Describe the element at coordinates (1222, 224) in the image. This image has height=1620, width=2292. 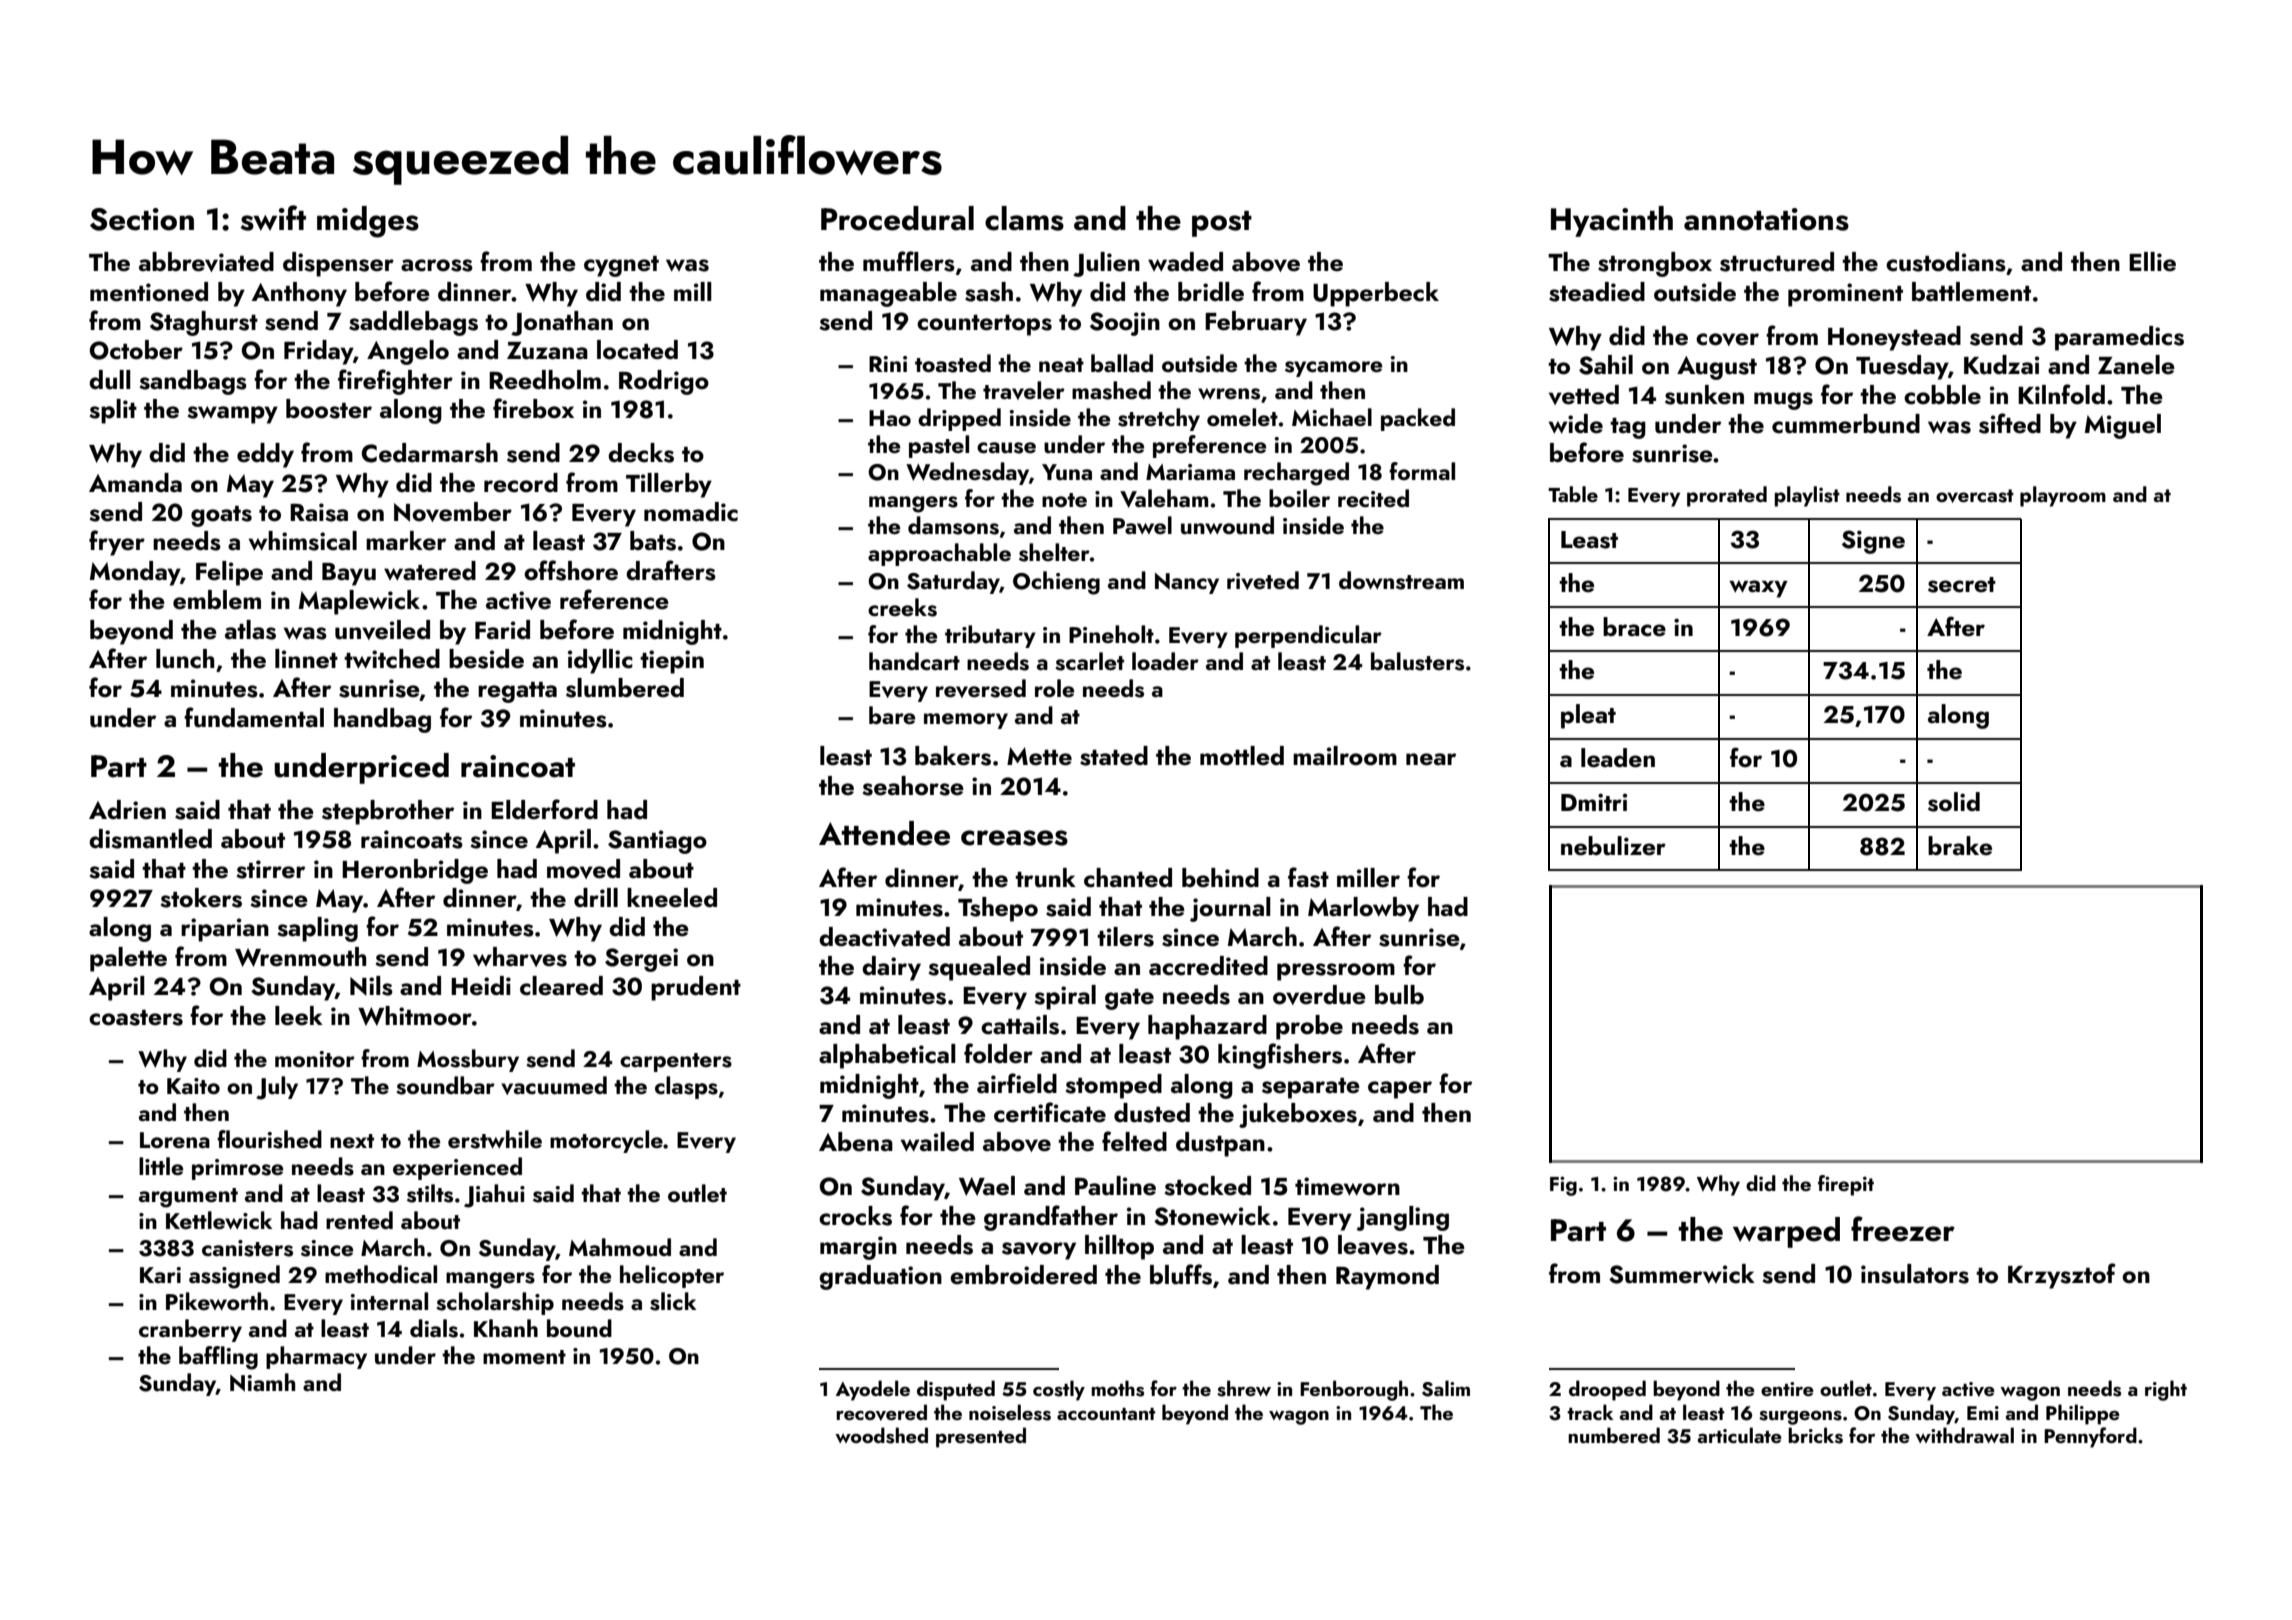
I see `post` at that location.
